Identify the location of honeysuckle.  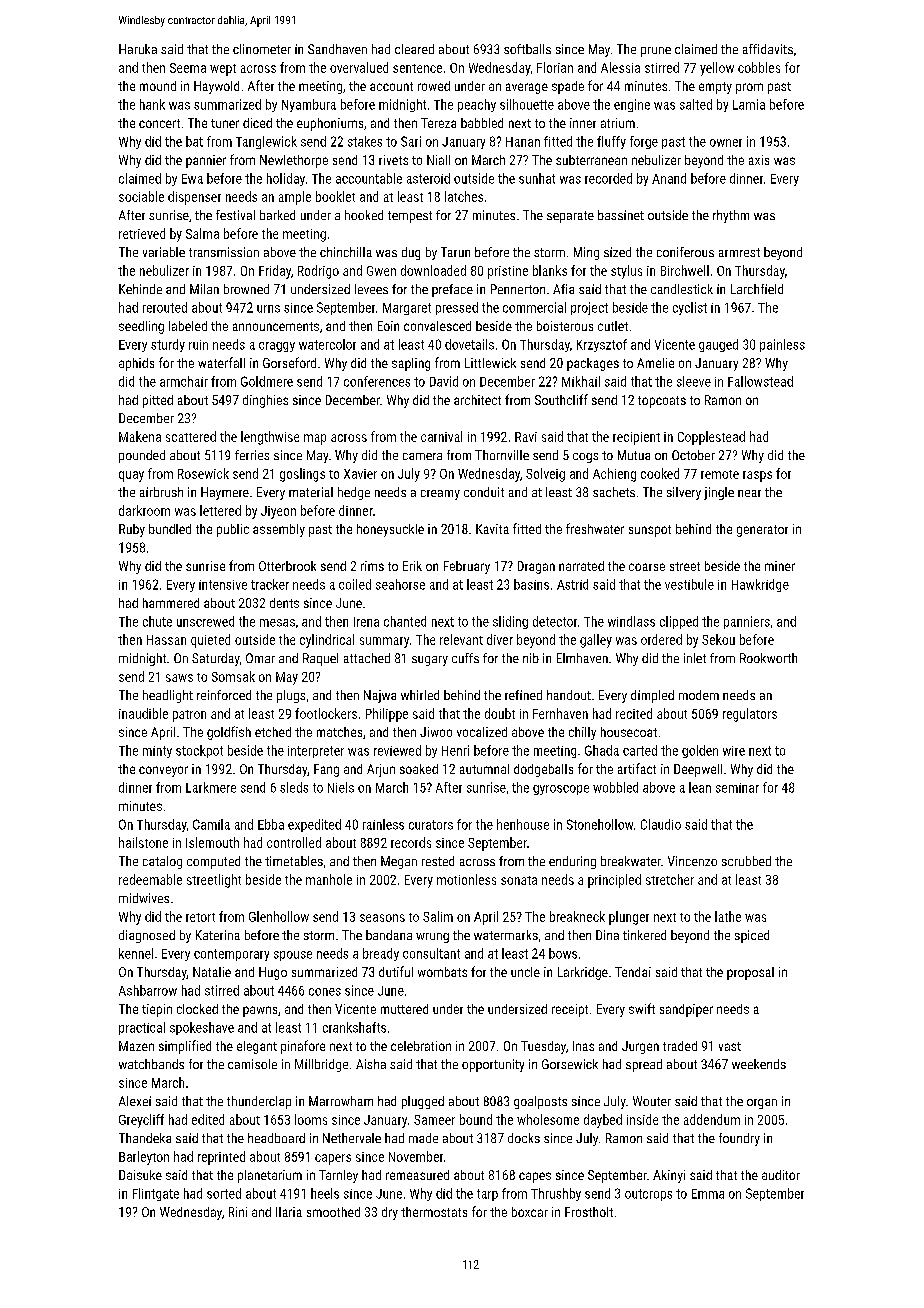
(390, 530).
